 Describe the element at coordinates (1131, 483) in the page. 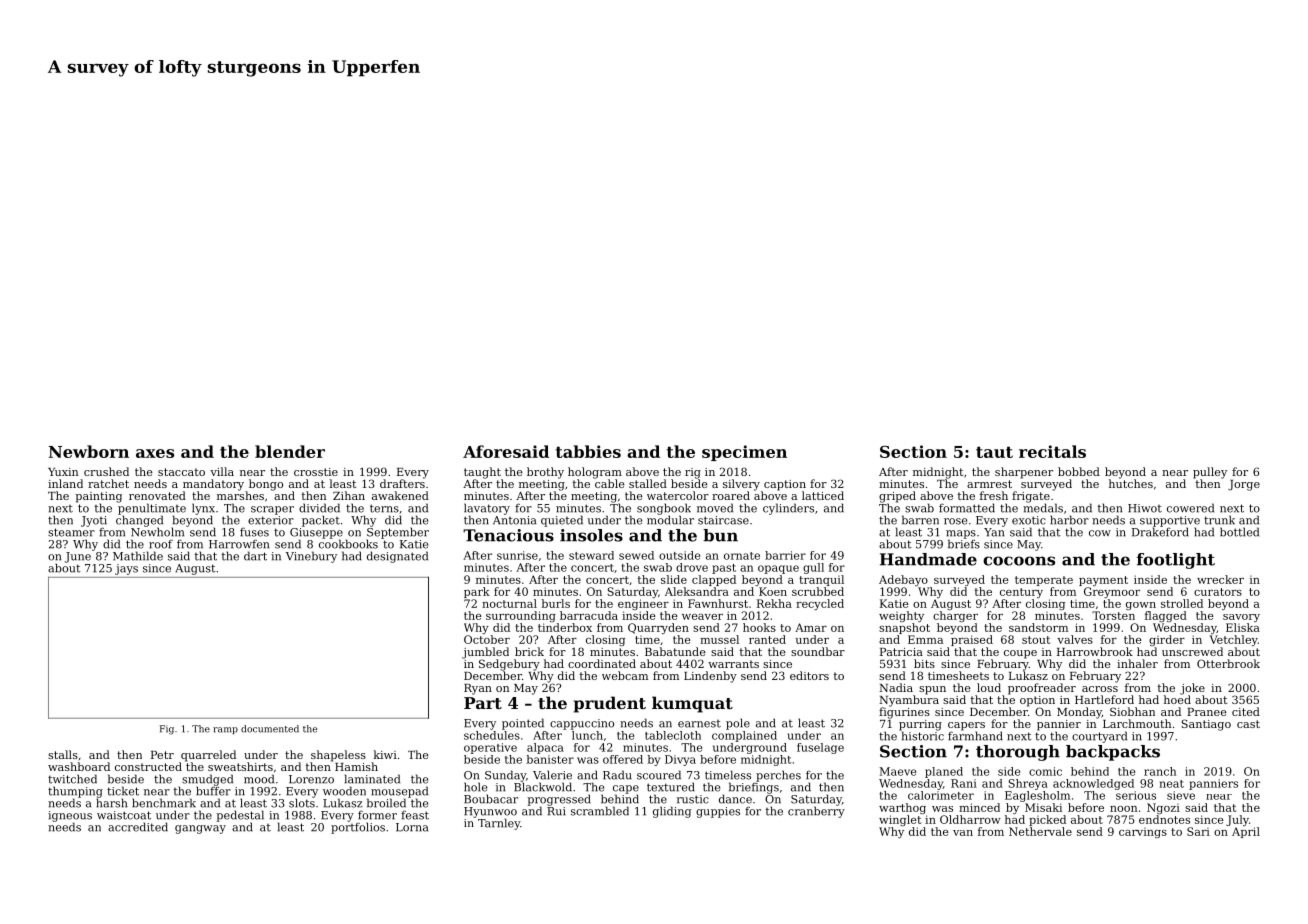

I see `hutches` at that location.
